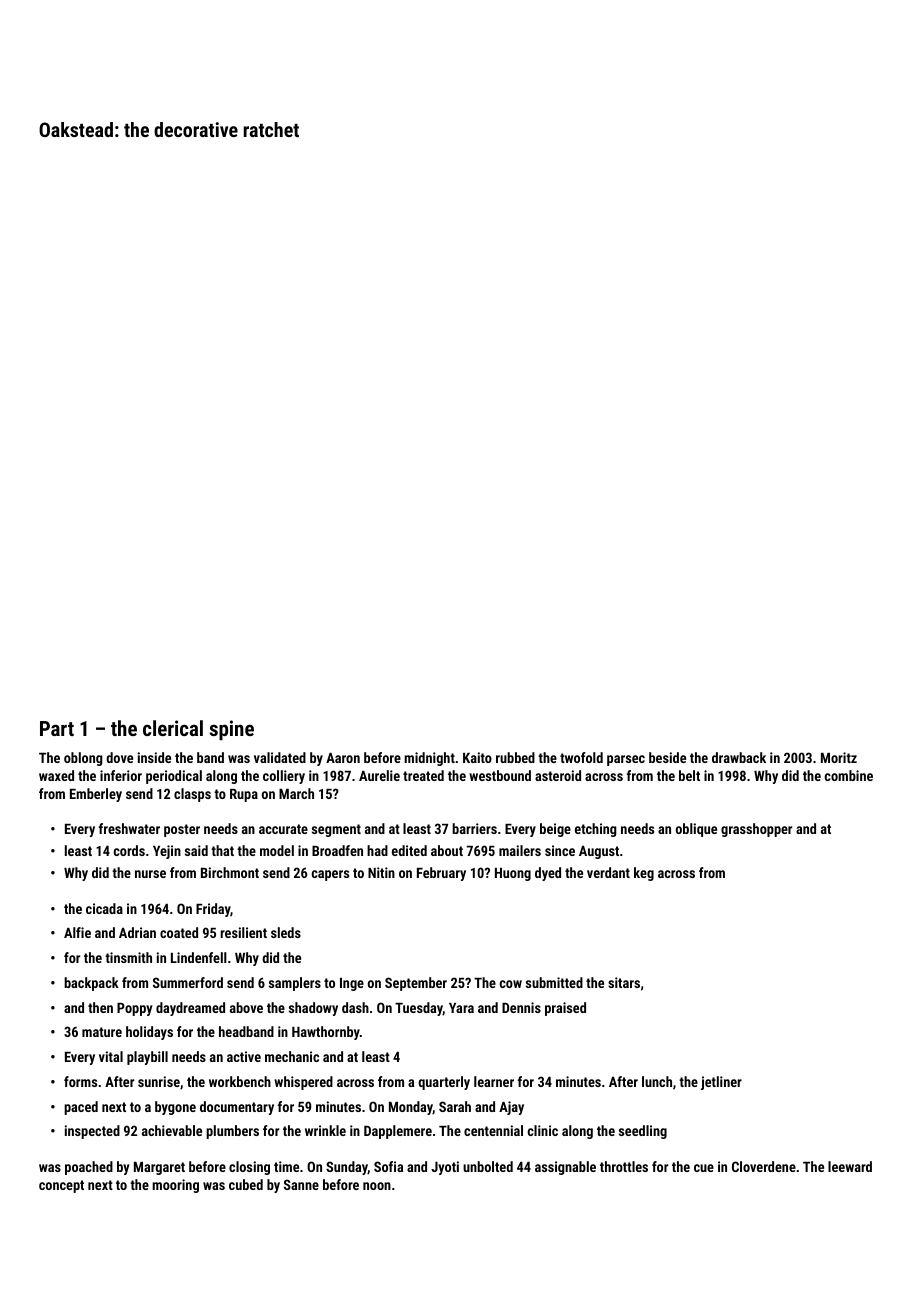 The width and height of the document is (924, 1308). What do you see at coordinates (128, 957) in the document?
I see `tinsmith` at bounding box center [128, 957].
